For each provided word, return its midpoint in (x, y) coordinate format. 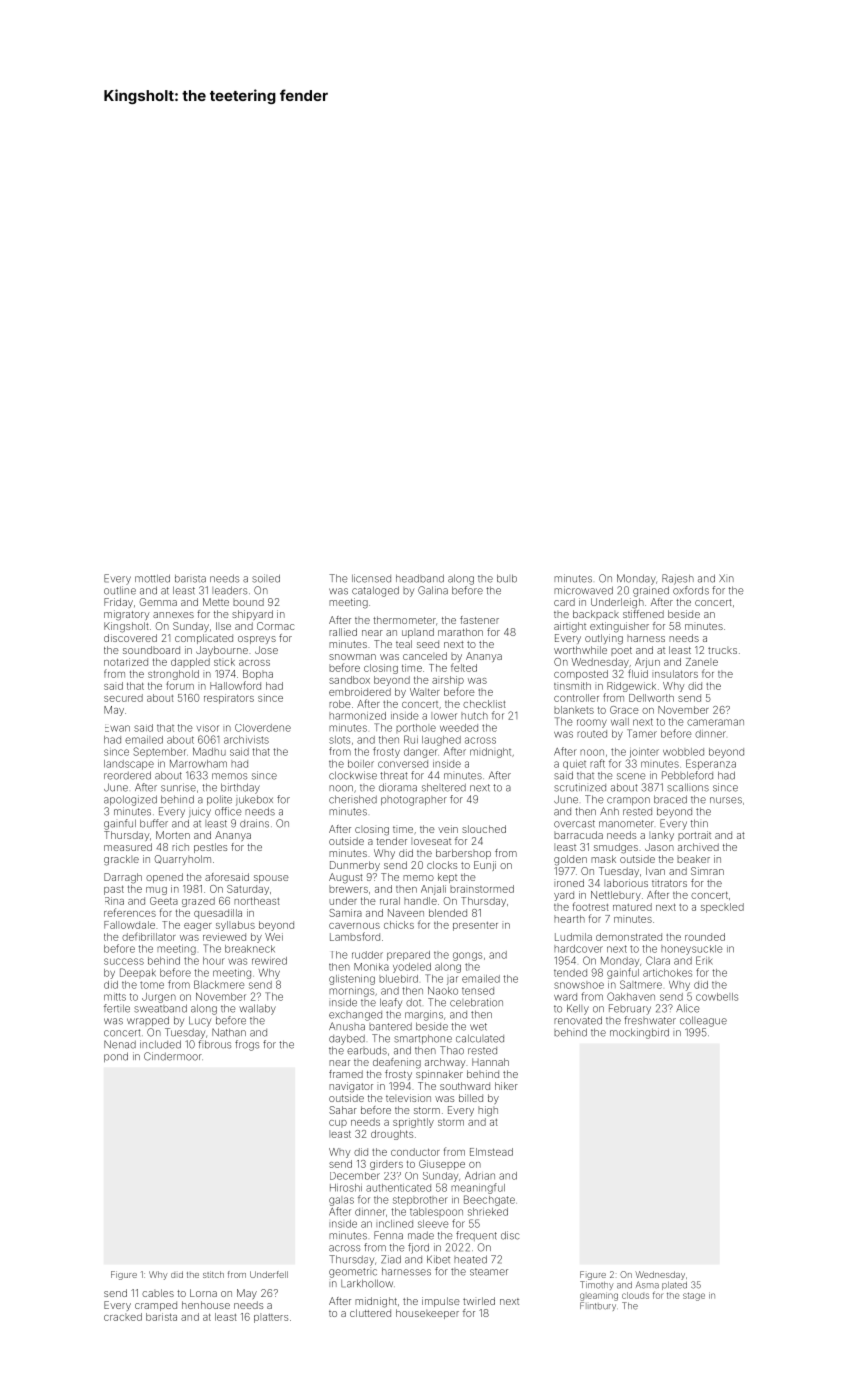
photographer (414, 801)
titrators (669, 883)
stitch (213, 1274)
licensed (371, 578)
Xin (726, 578)
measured (128, 847)
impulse (441, 1302)
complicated (204, 639)
